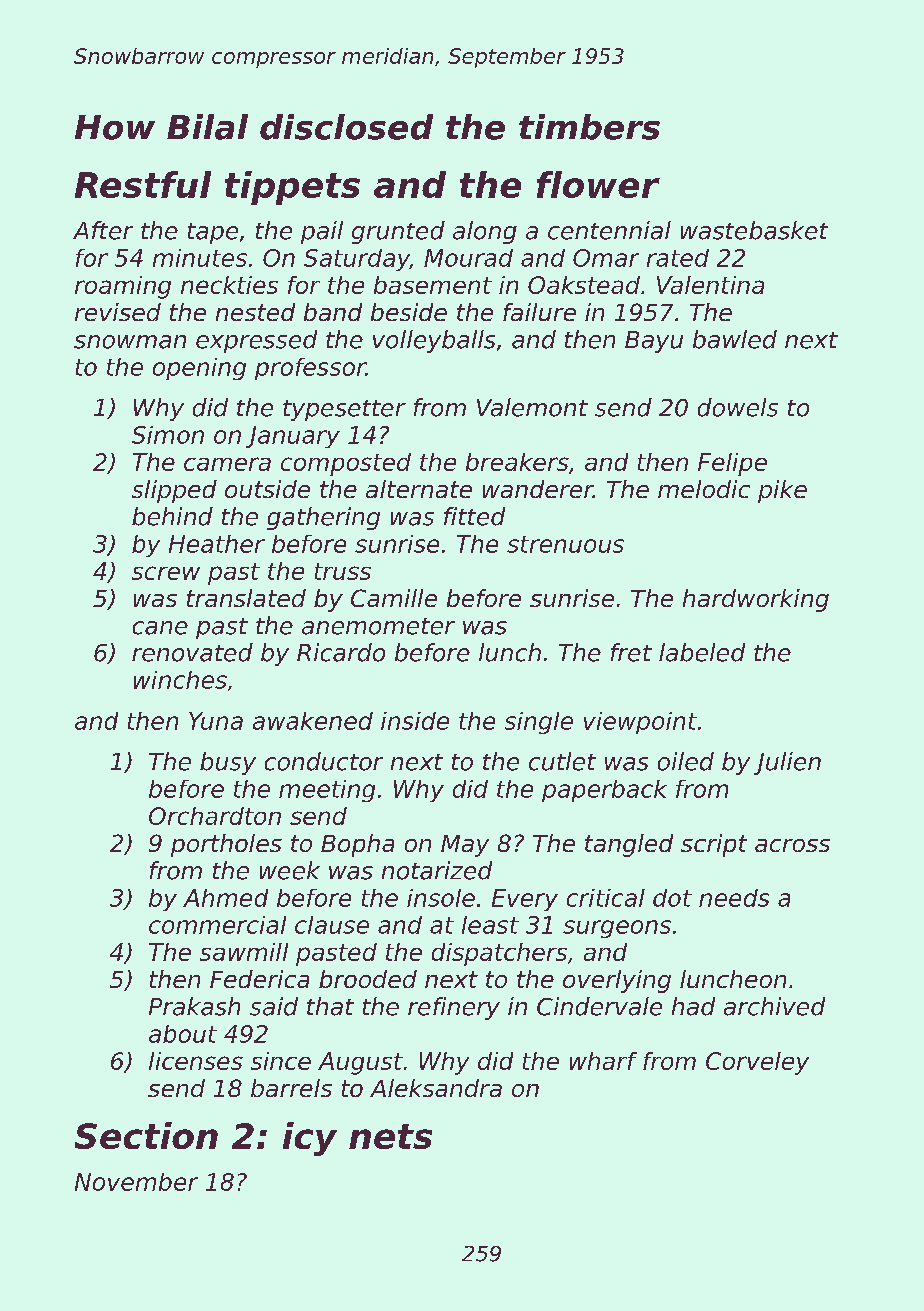  What do you see at coordinates (378, 626) in the page?
I see `anemometer` at bounding box center [378, 626].
